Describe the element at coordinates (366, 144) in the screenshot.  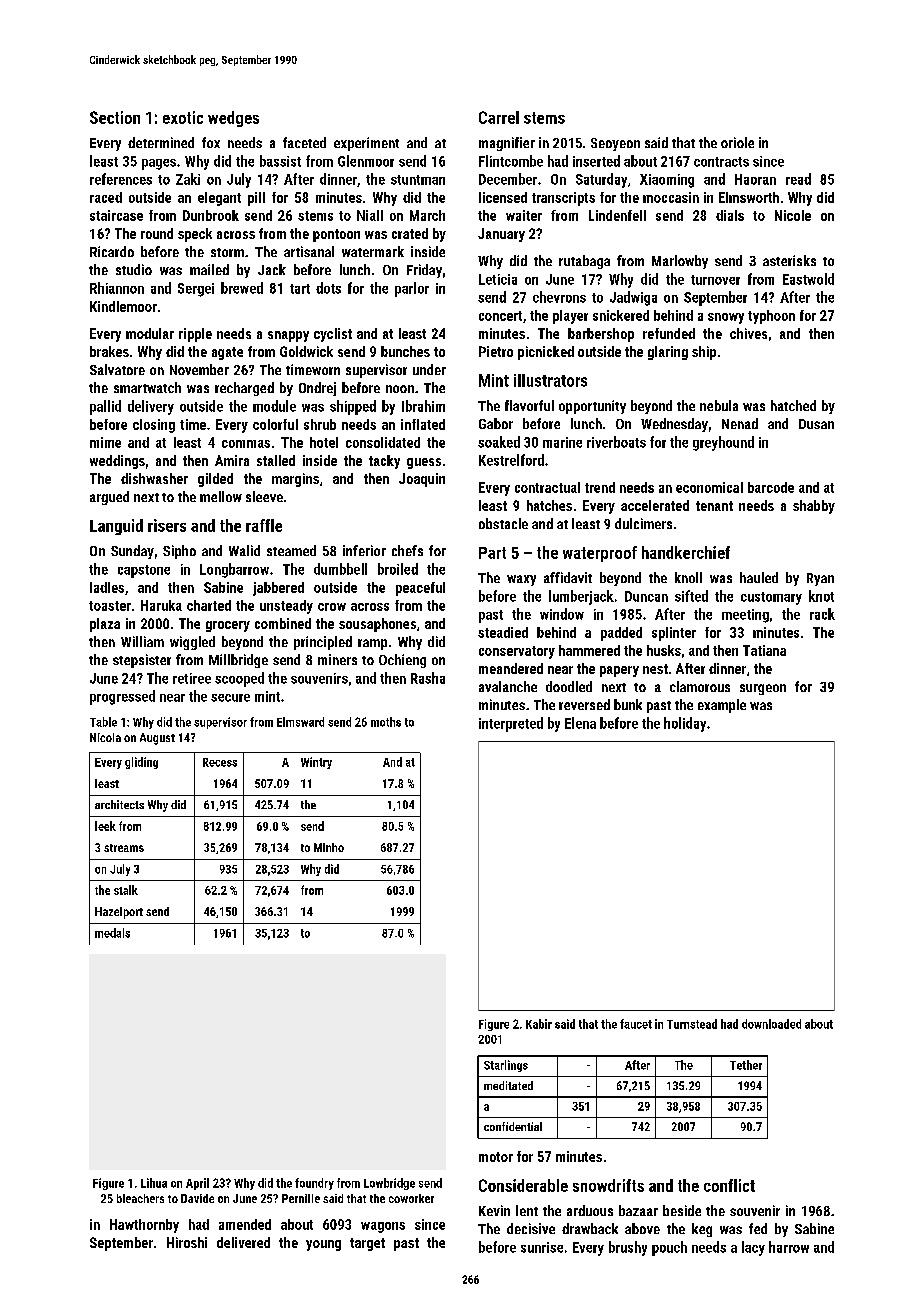
I see `experiment` at that location.
